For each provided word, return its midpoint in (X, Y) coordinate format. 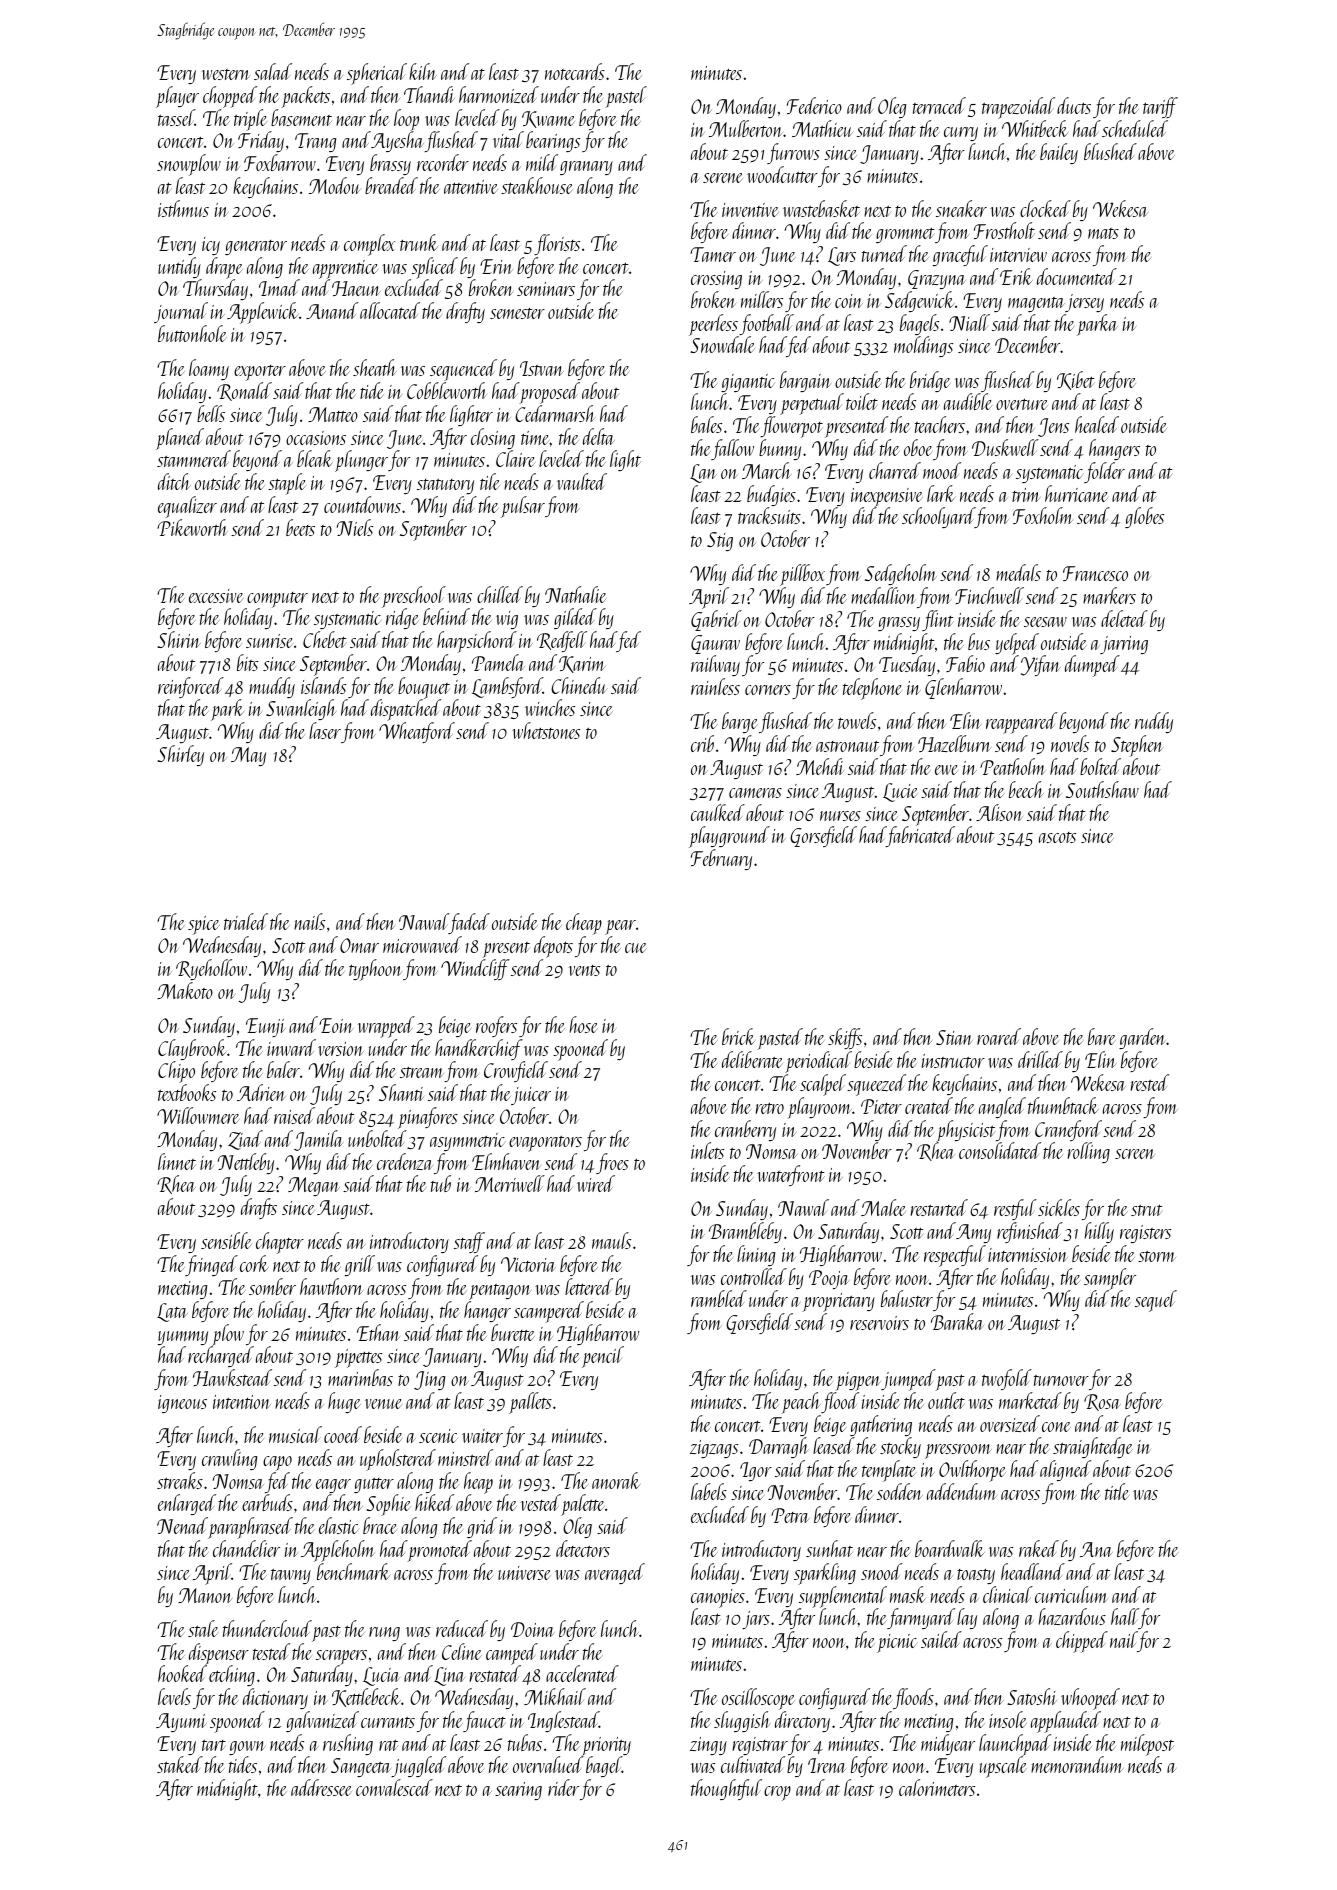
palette (582, 1506)
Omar (359, 945)
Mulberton (746, 128)
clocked (1045, 208)
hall (1125, 1618)
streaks (180, 1480)
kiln (423, 71)
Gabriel (716, 620)
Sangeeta (361, 1767)
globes (1144, 517)
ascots (1057, 837)
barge (740, 722)
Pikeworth (192, 527)
